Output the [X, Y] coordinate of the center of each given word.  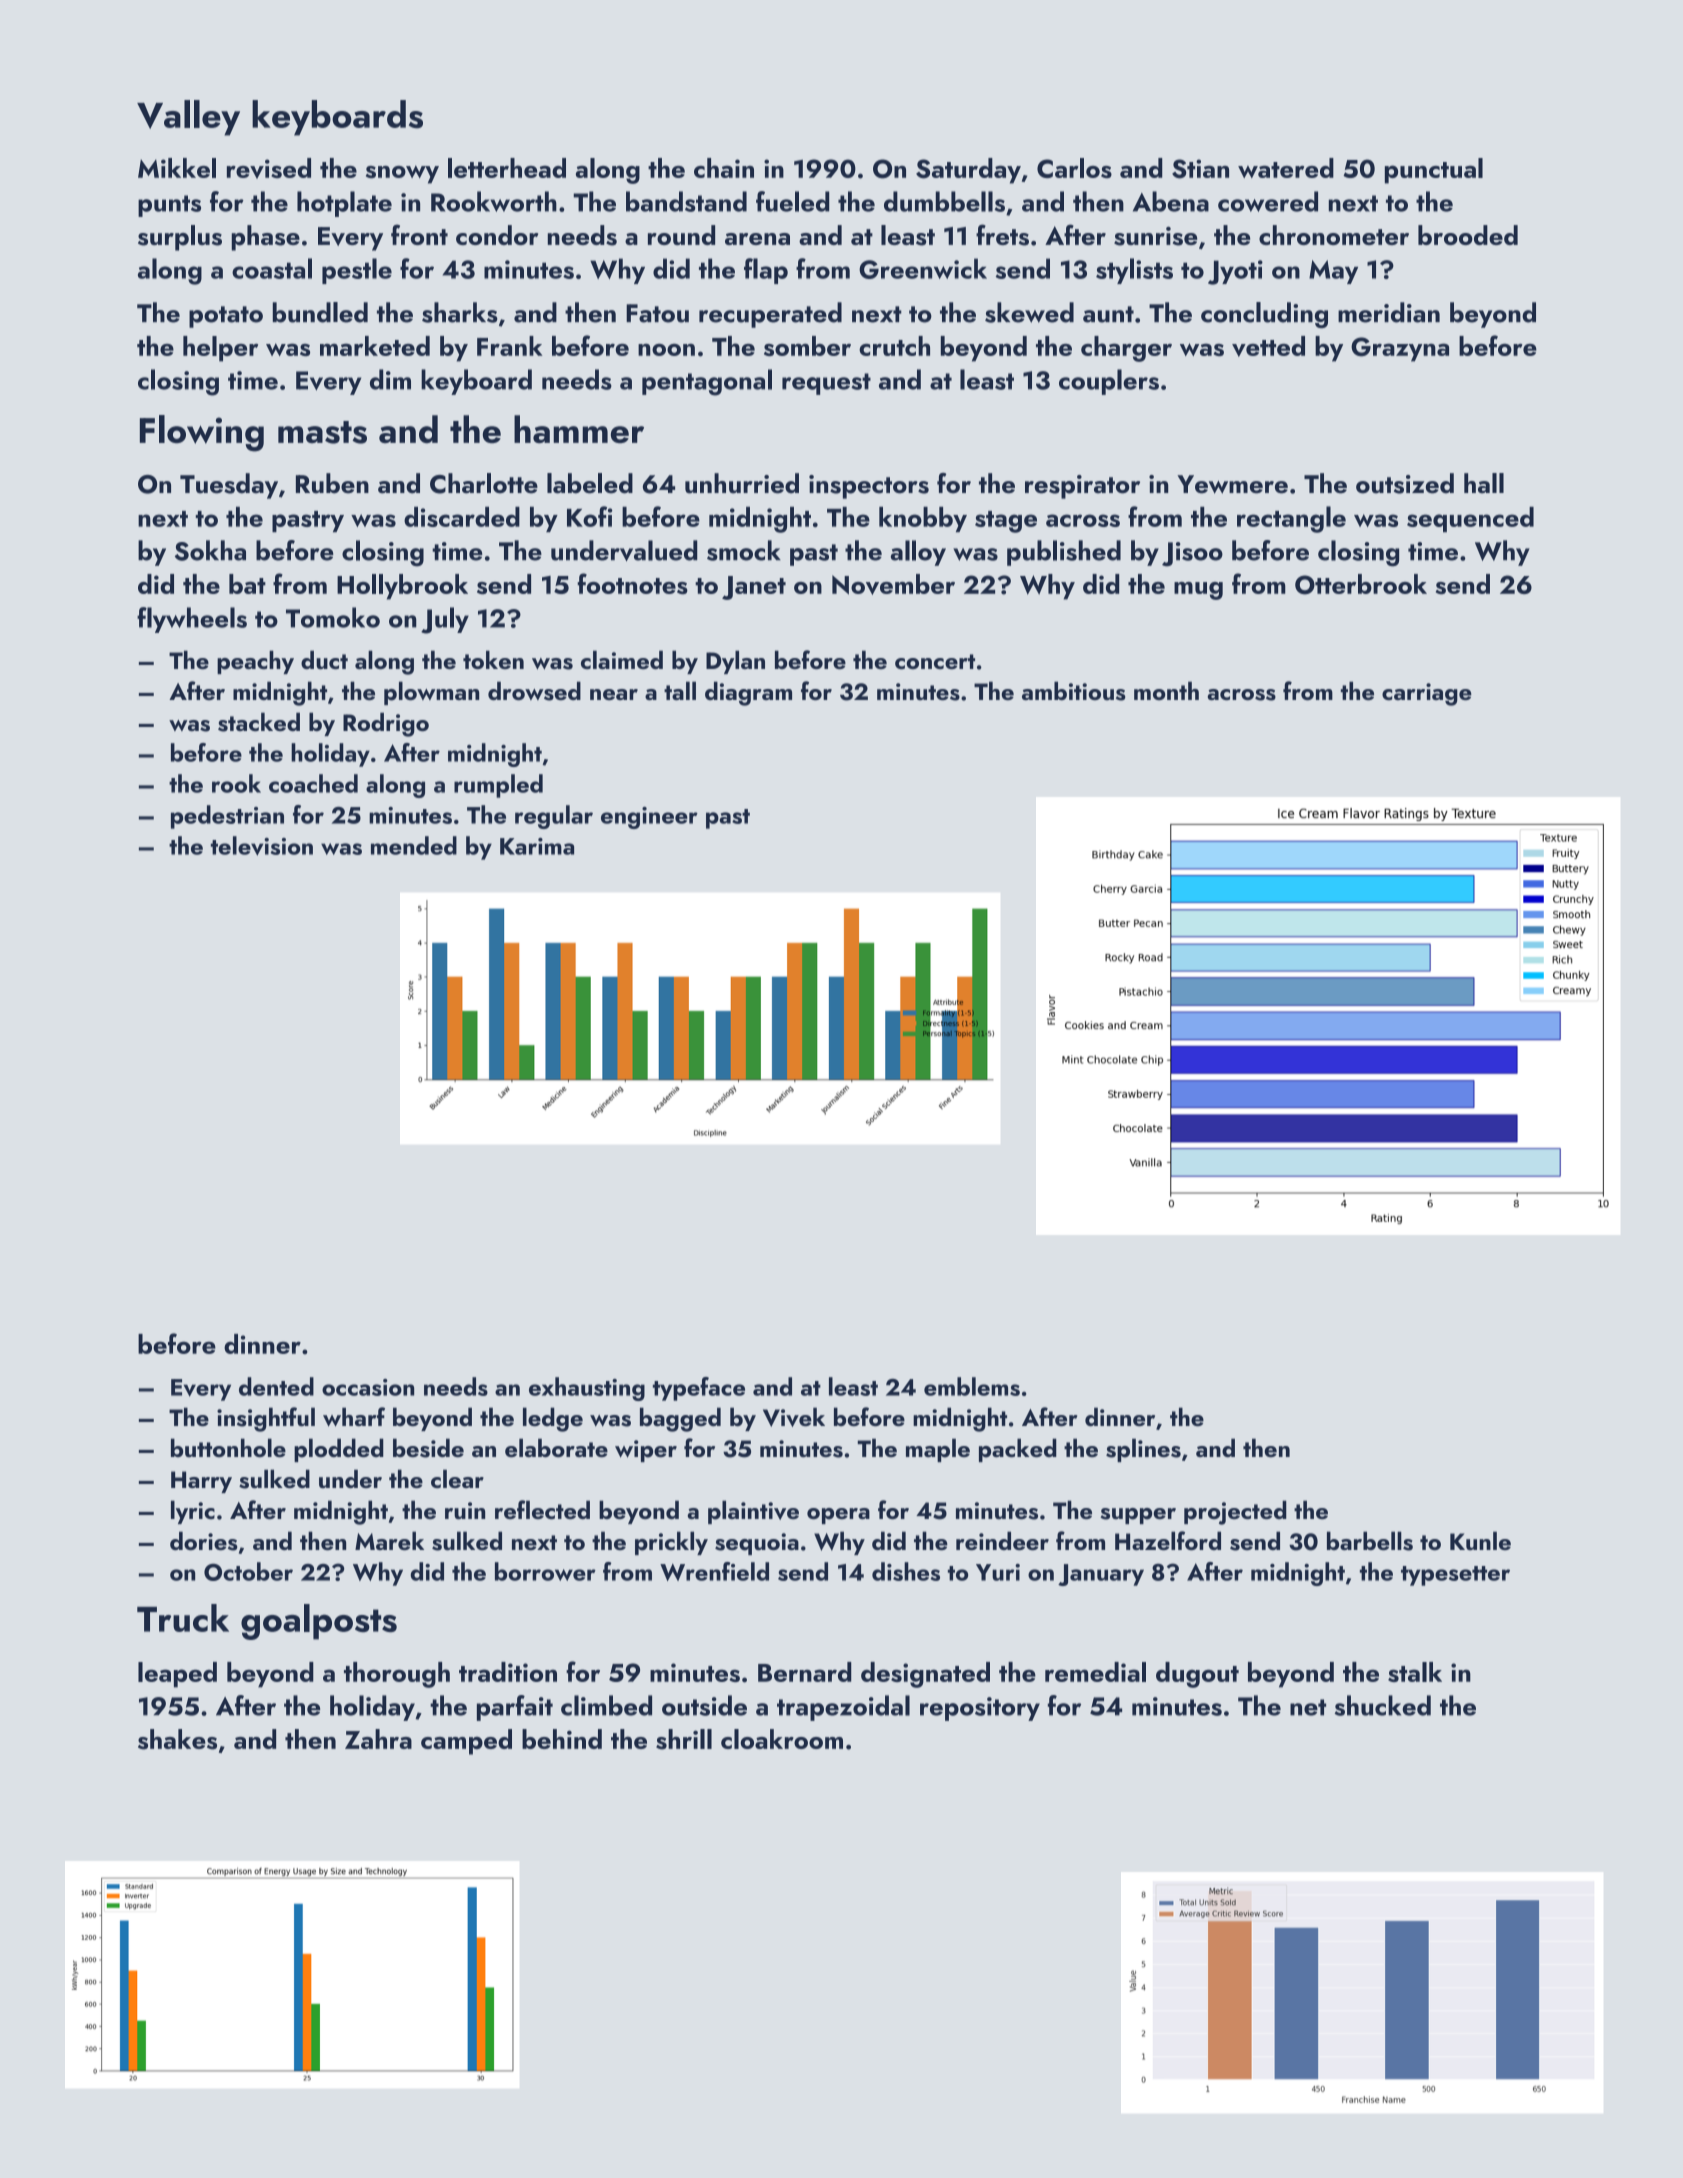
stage [1006, 522]
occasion [368, 1387]
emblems [972, 1386]
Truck [183, 1618]
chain [724, 168]
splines [1143, 1450]
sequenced [1470, 519]
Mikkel [177, 168]
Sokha [210, 550]
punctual [1434, 171]
